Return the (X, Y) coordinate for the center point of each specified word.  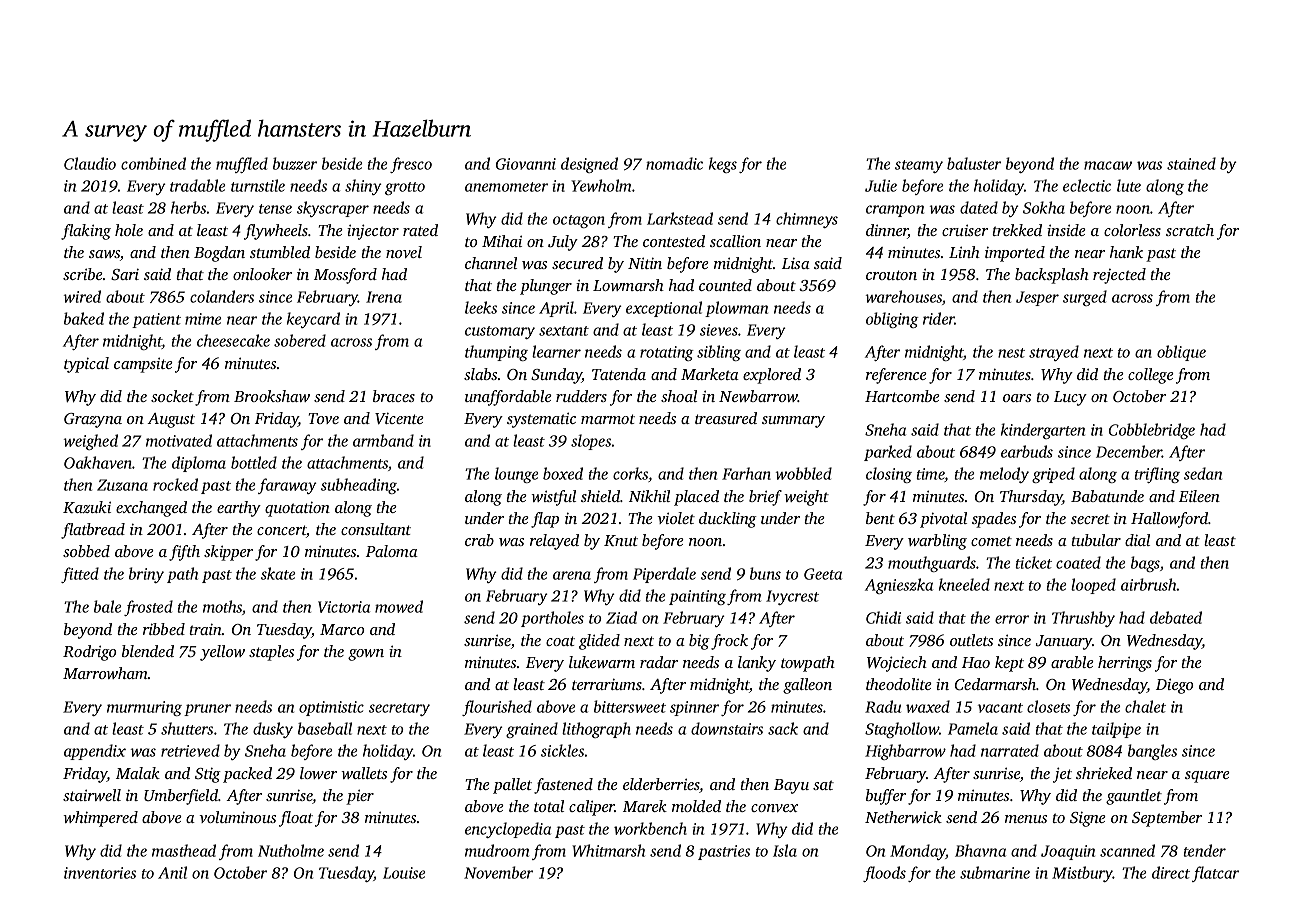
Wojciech (897, 664)
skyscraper (333, 209)
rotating (667, 353)
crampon (895, 211)
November (498, 872)
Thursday (1031, 498)
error (1012, 619)
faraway (287, 486)
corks (630, 473)
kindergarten (1043, 431)
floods (884, 874)
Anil (172, 872)
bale (107, 606)
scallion (735, 241)
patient (156, 320)
